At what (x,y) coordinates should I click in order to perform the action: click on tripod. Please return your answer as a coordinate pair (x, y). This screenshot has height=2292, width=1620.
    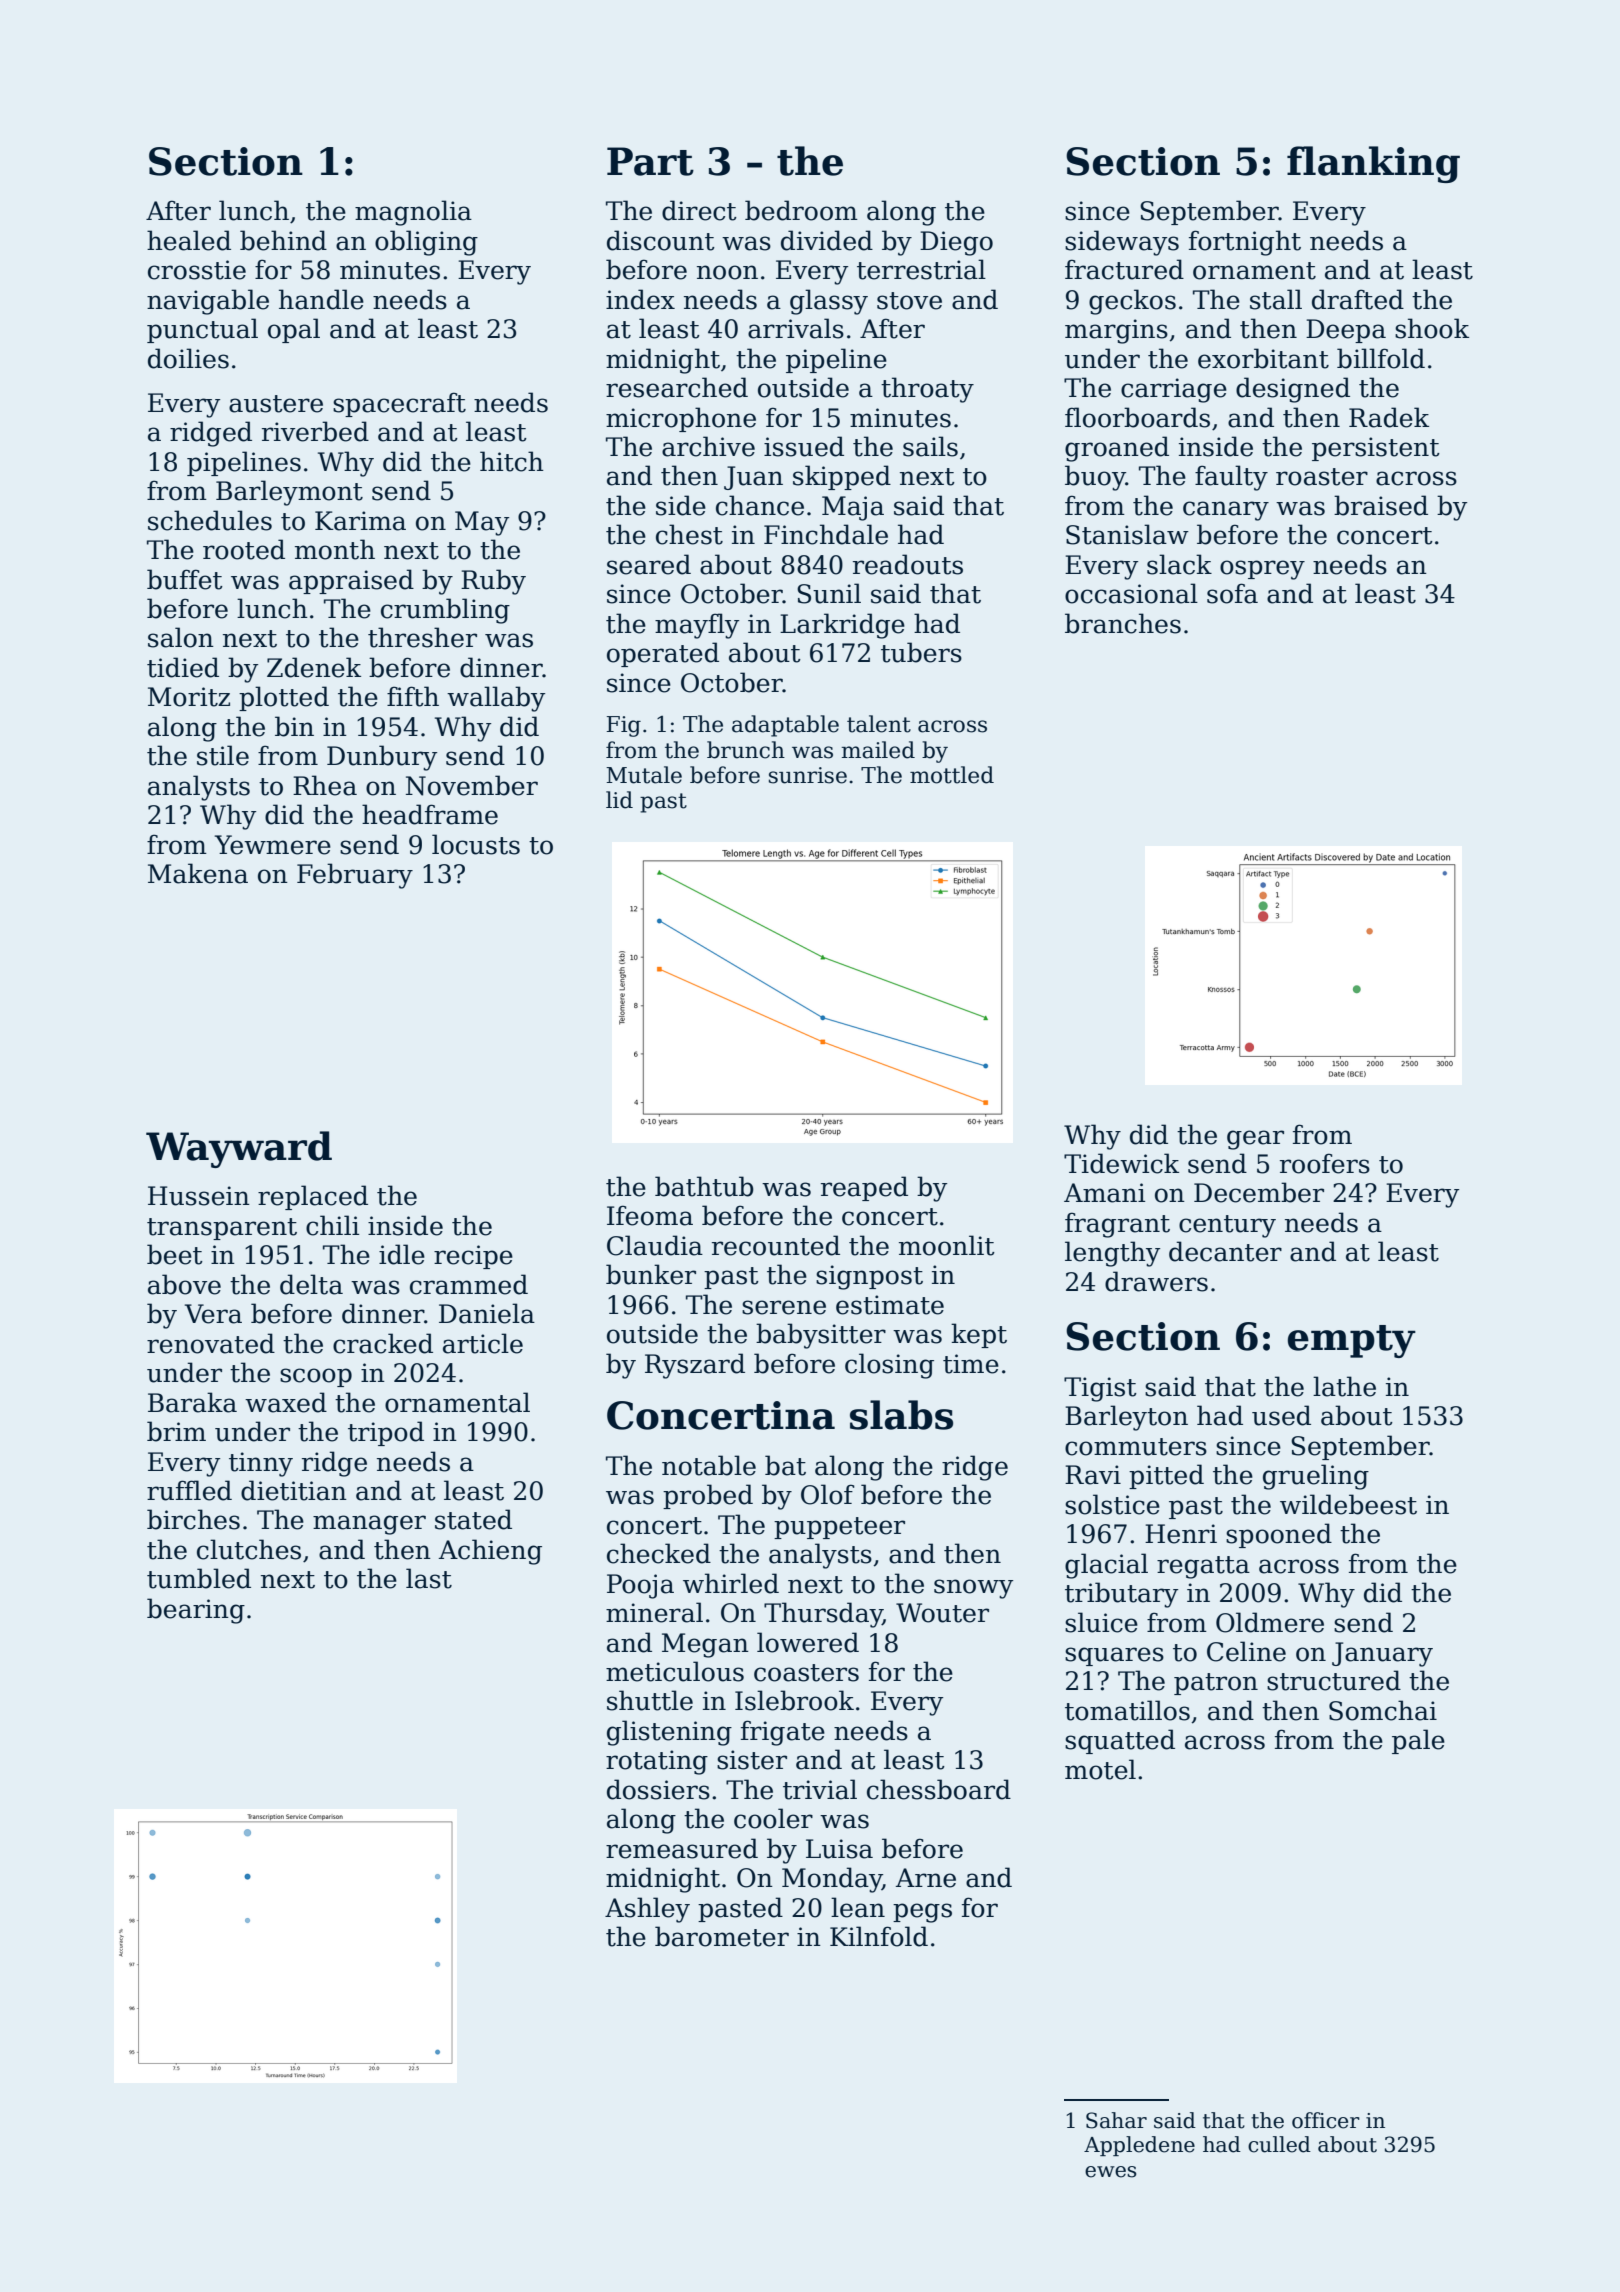
    Looking at the image, I should click on (386, 1433).
